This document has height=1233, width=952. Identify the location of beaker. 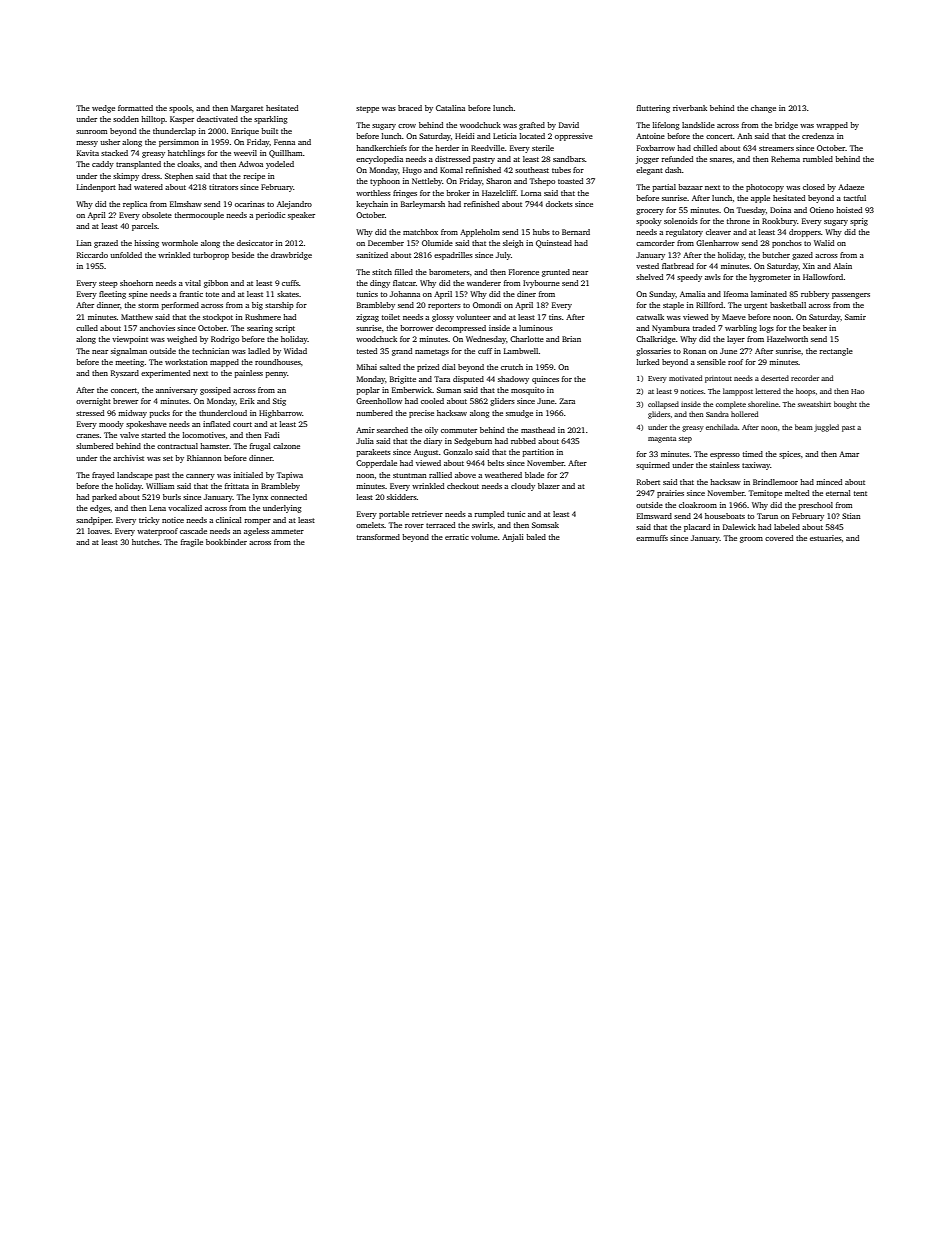
(815, 328).
